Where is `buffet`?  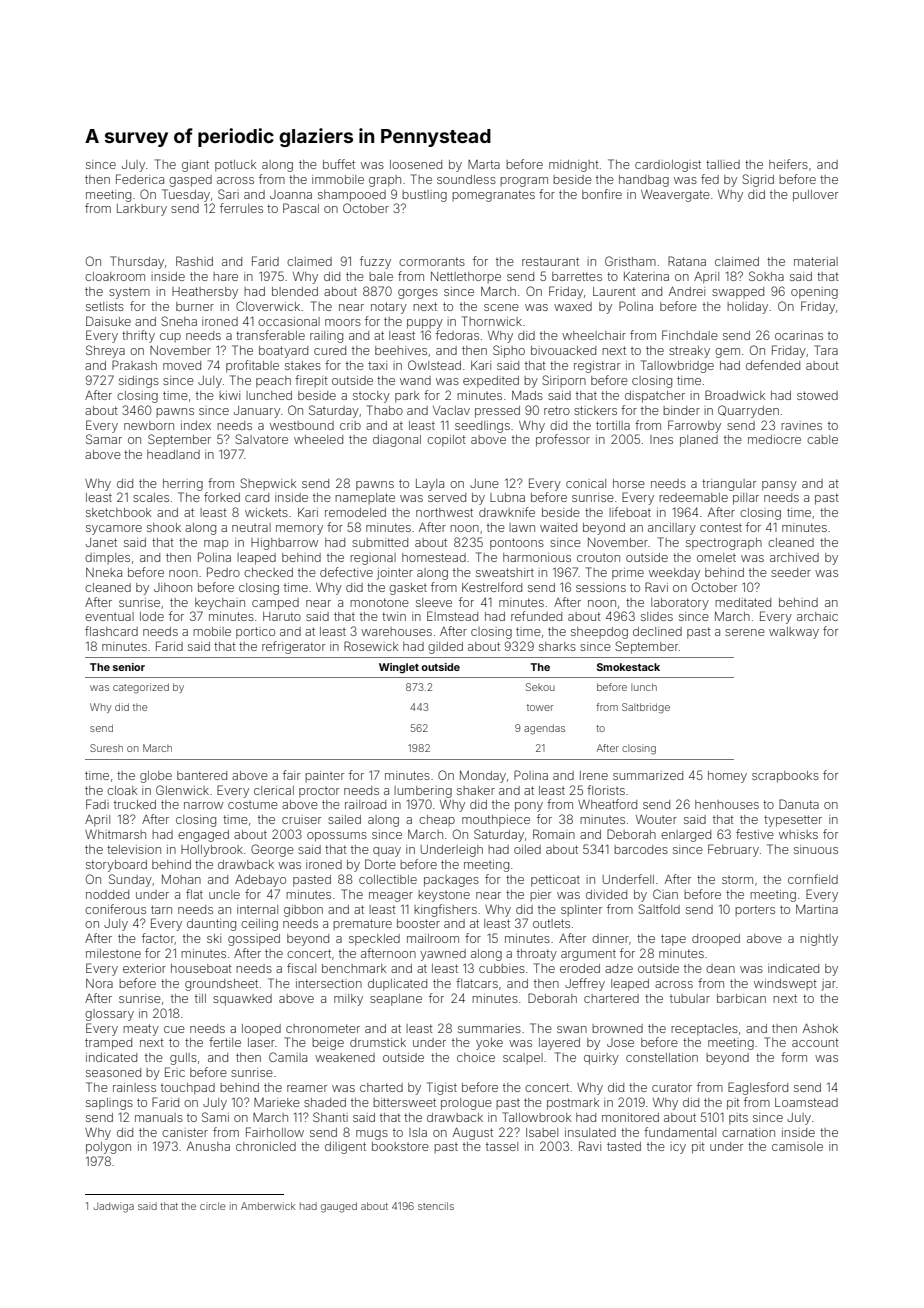
buffet is located at coordinates (339, 164).
